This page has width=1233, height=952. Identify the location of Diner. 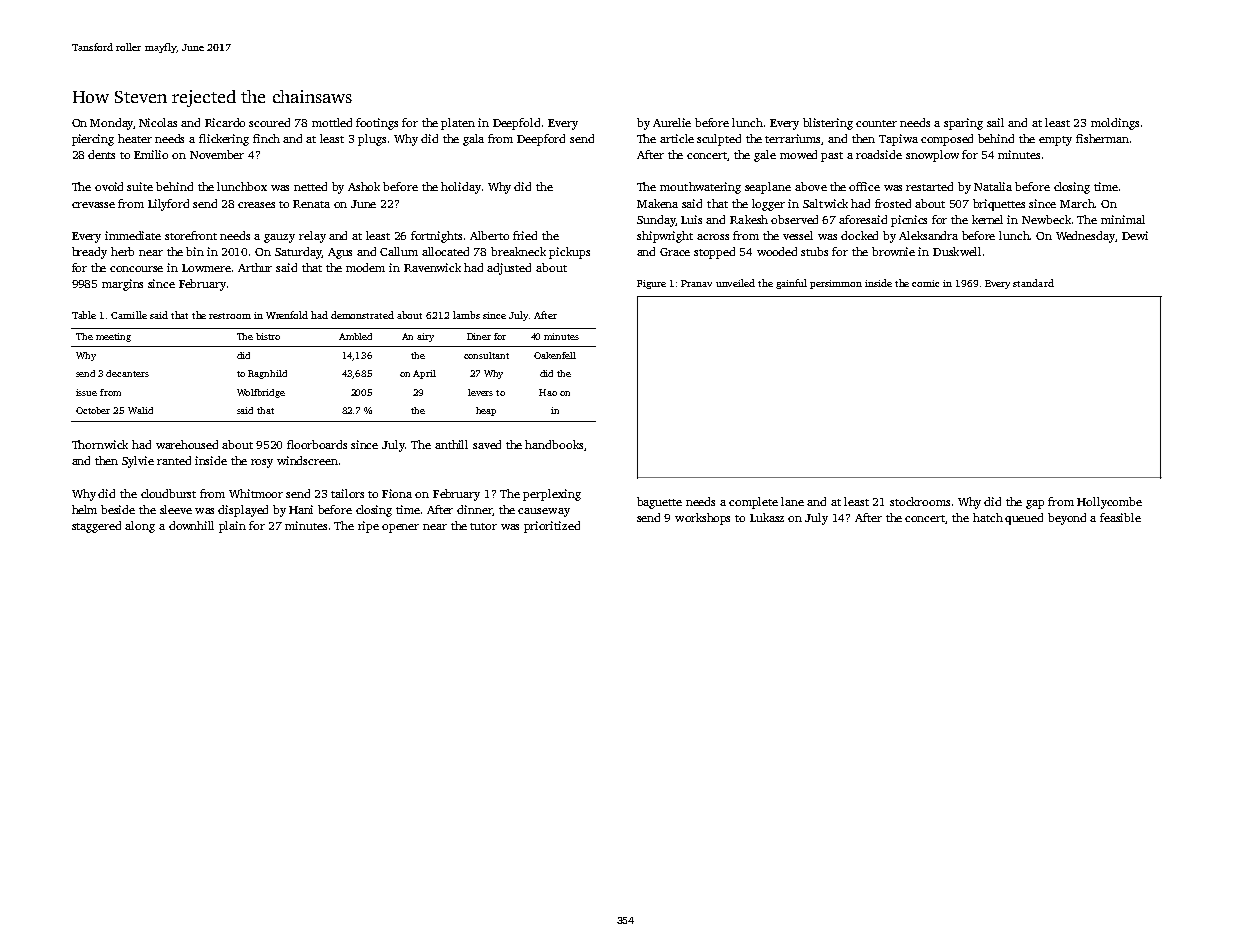
(479, 336).
